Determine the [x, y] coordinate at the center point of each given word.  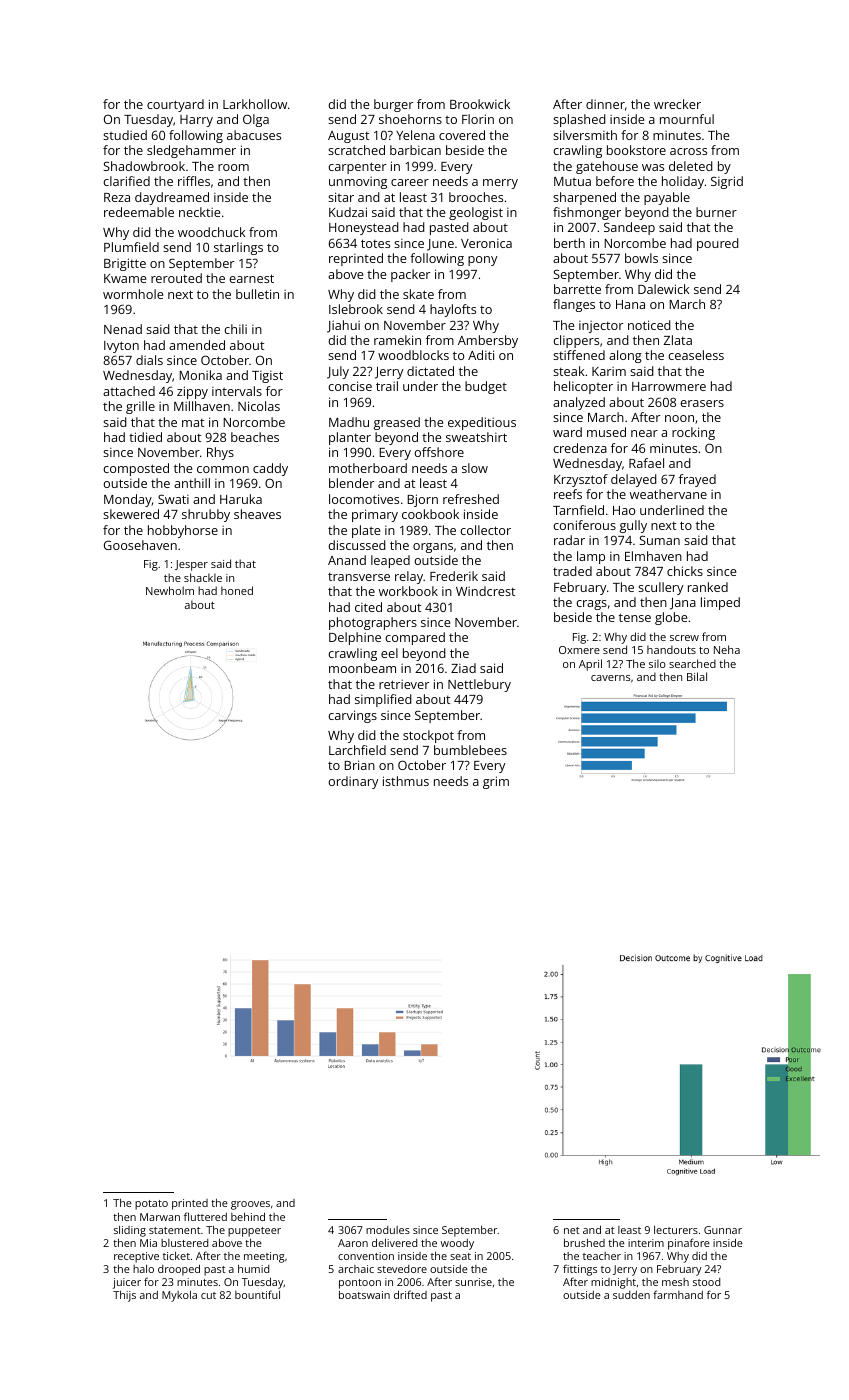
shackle [203, 577]
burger [393, 105]
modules [388, 1230]
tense [635, 617]
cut [208, 1295]
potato [151, 1205]
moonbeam [362, 668]
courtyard [175, 105]
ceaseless [696, 355]
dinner [605, 104]
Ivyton [121, 347]
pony [482, 261]
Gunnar [723, 1230]
